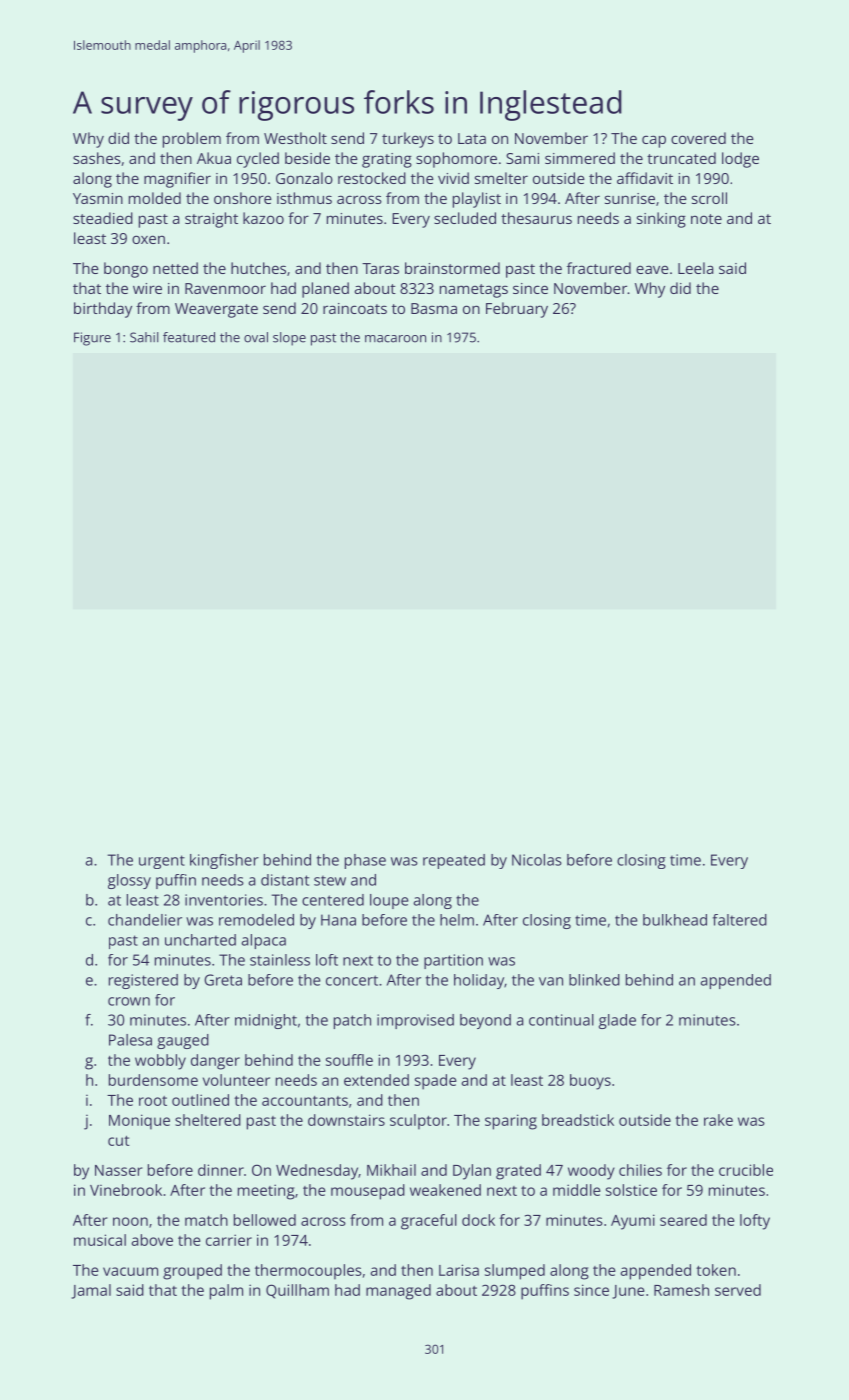  What do you see at coordinates (189, 337) in the screenshot?
I see `featured` at bounding box center [189, 337].
